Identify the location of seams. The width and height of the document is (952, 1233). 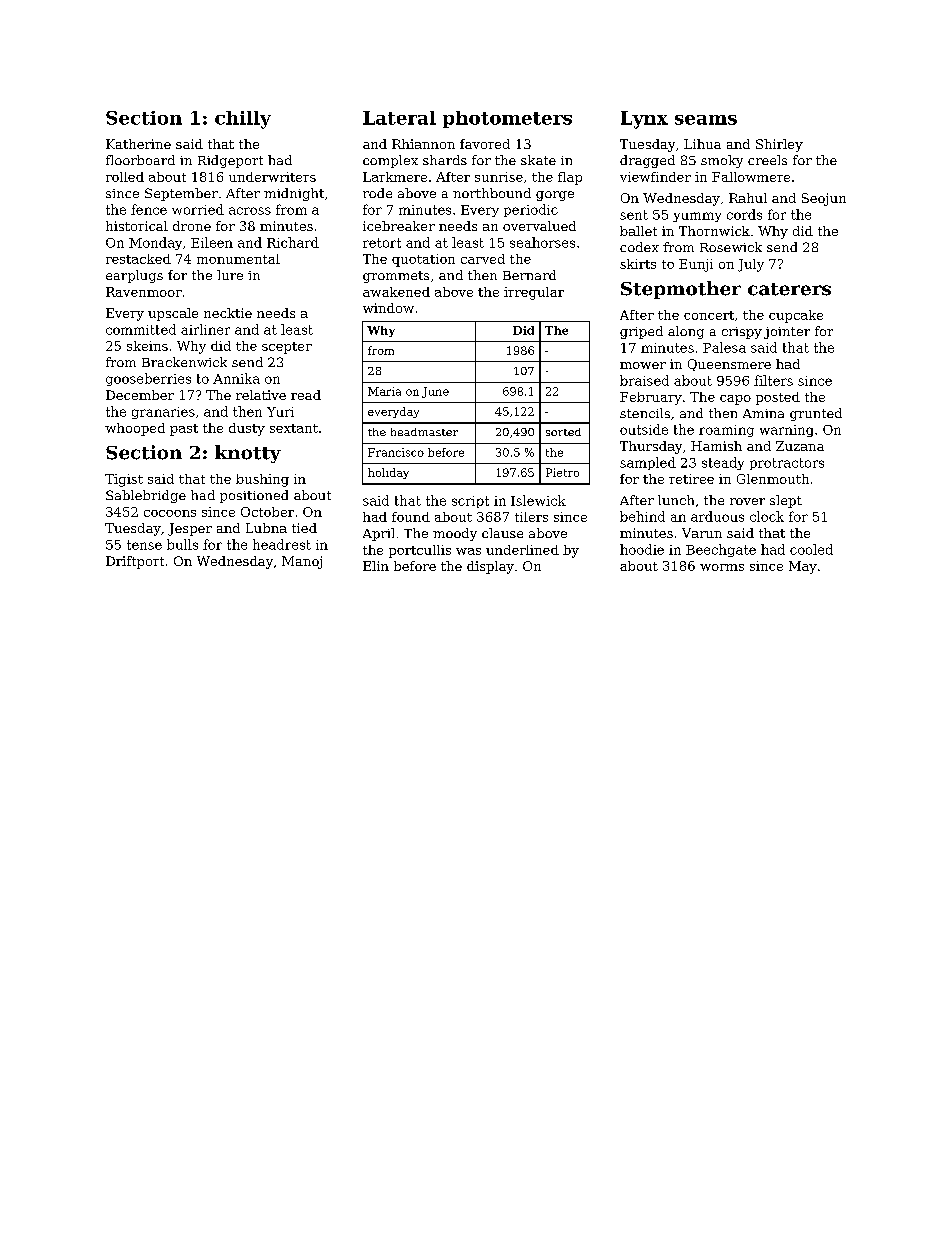
(706, 120).
